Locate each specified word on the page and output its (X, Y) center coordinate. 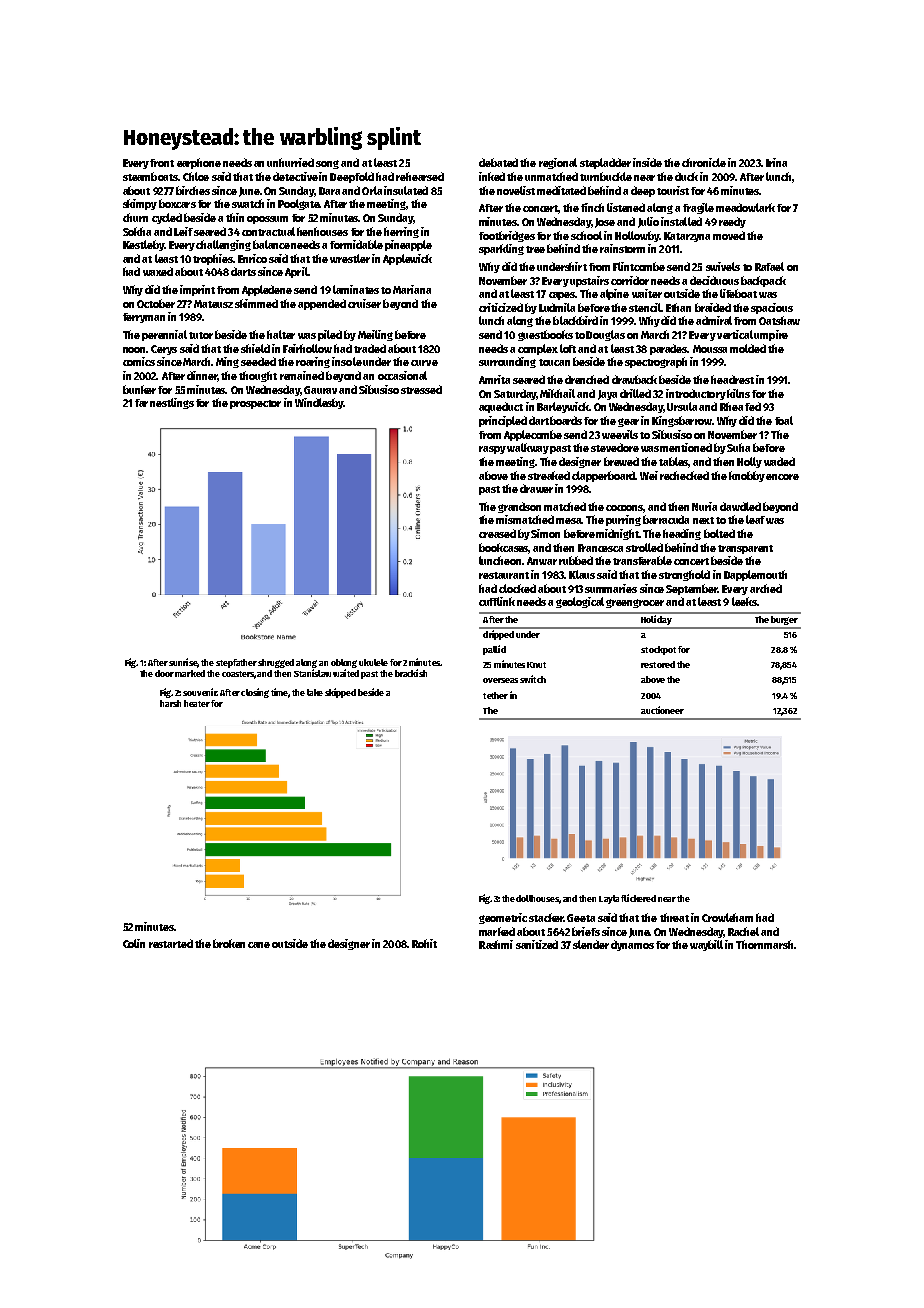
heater (197, 703)
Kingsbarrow (682, 421)
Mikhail (557, 393)
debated (498, 162)
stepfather (236, 663)
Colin (134, 943)
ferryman (144, 318)
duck (686, 176)
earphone (199, 163)
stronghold (684, 575)
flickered (638, 898)
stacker (546, 917)
